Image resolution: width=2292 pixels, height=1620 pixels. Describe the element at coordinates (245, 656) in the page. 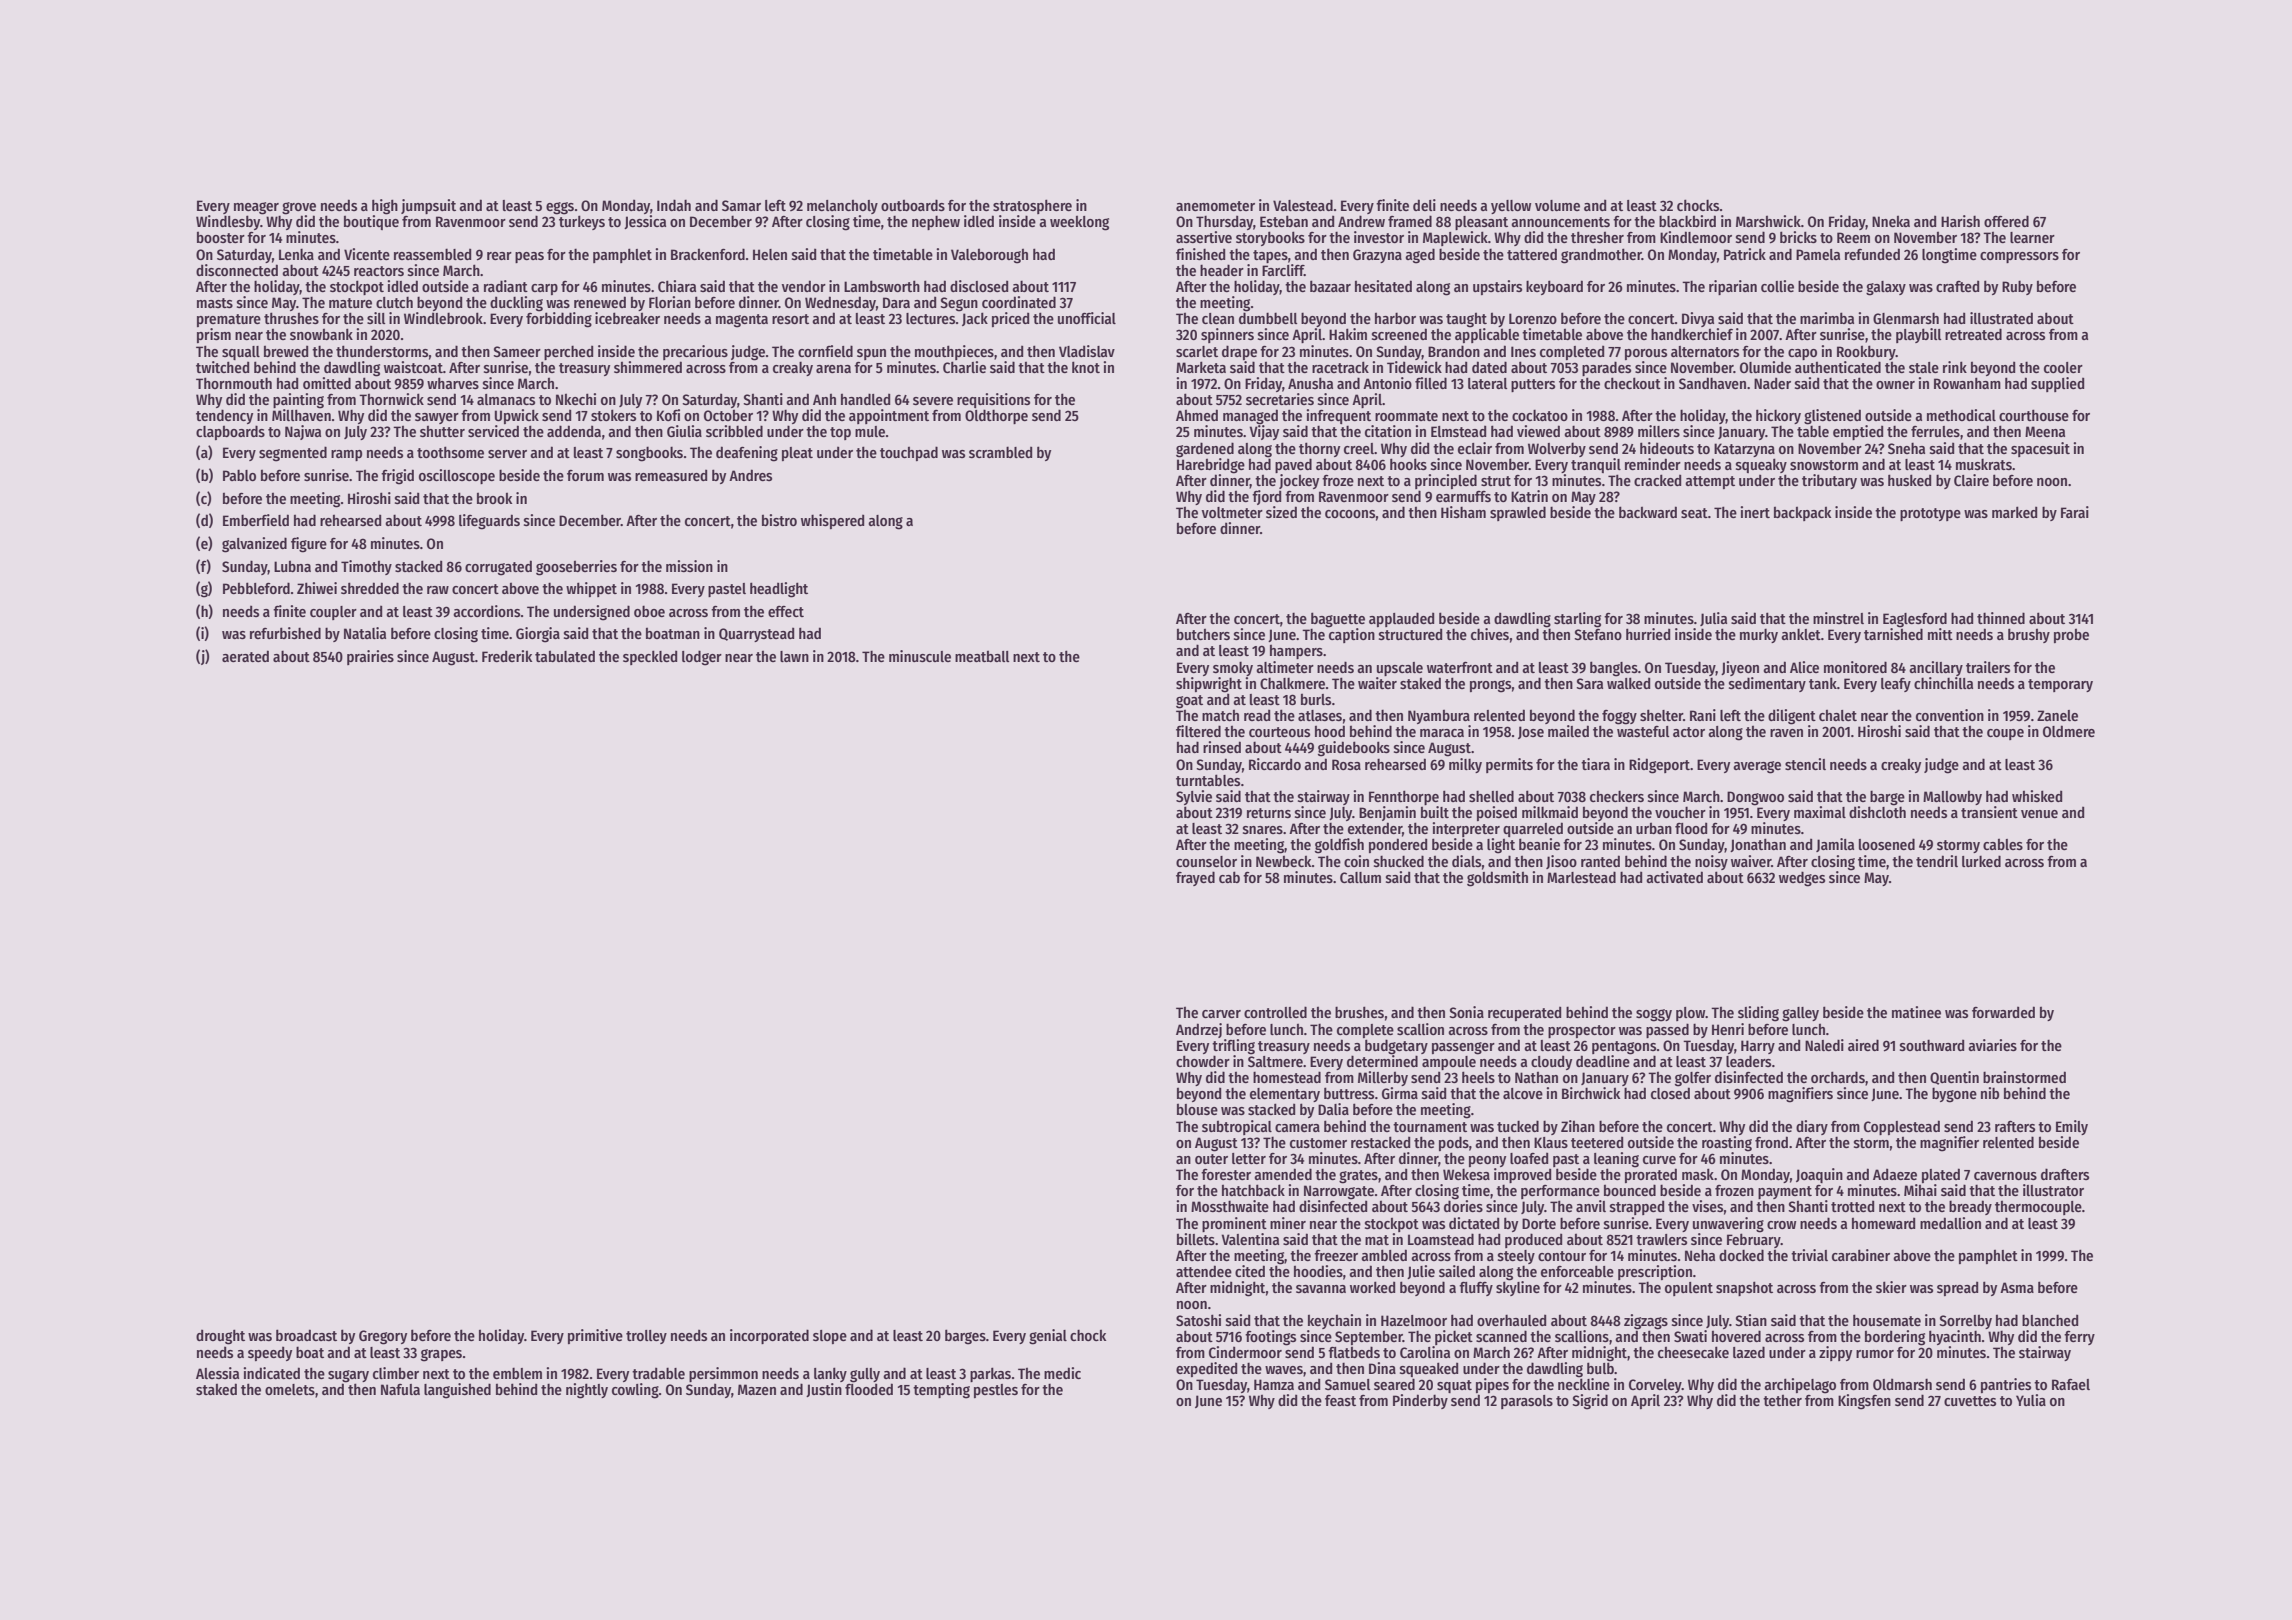

I see `aerated` at that location.
